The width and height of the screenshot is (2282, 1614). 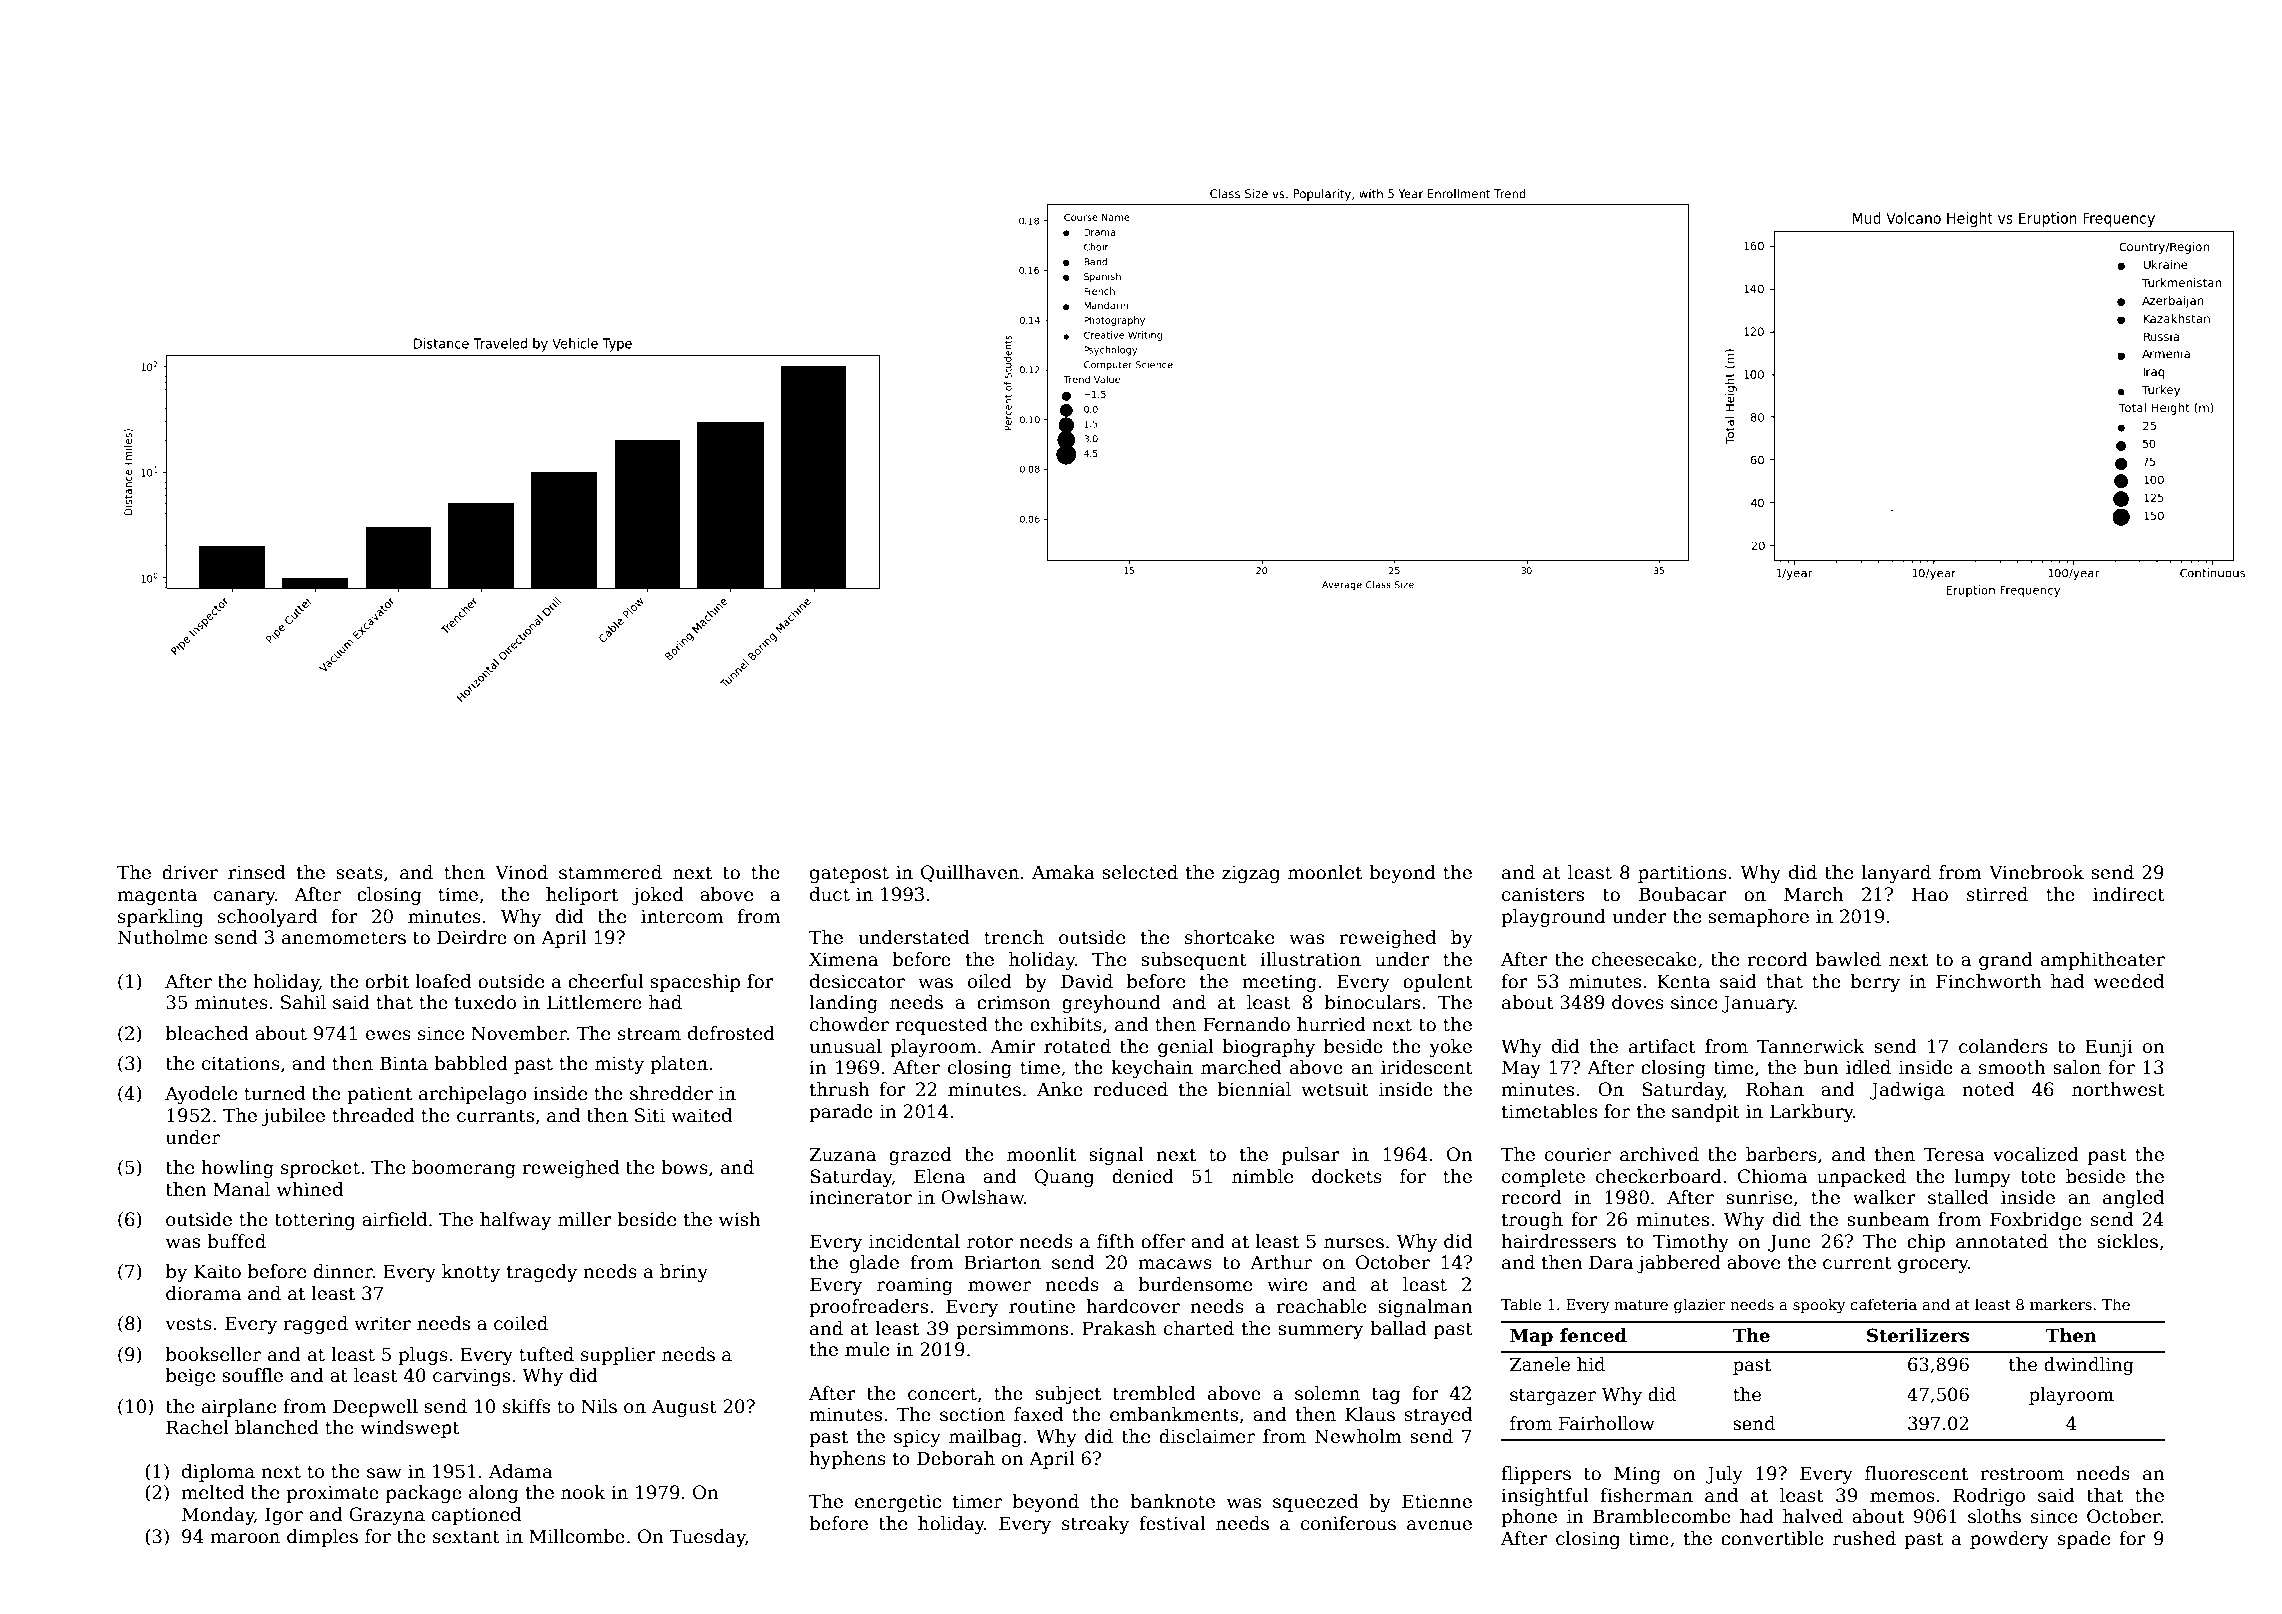 I want to click on rinsed, so click(x=256, y=872).
